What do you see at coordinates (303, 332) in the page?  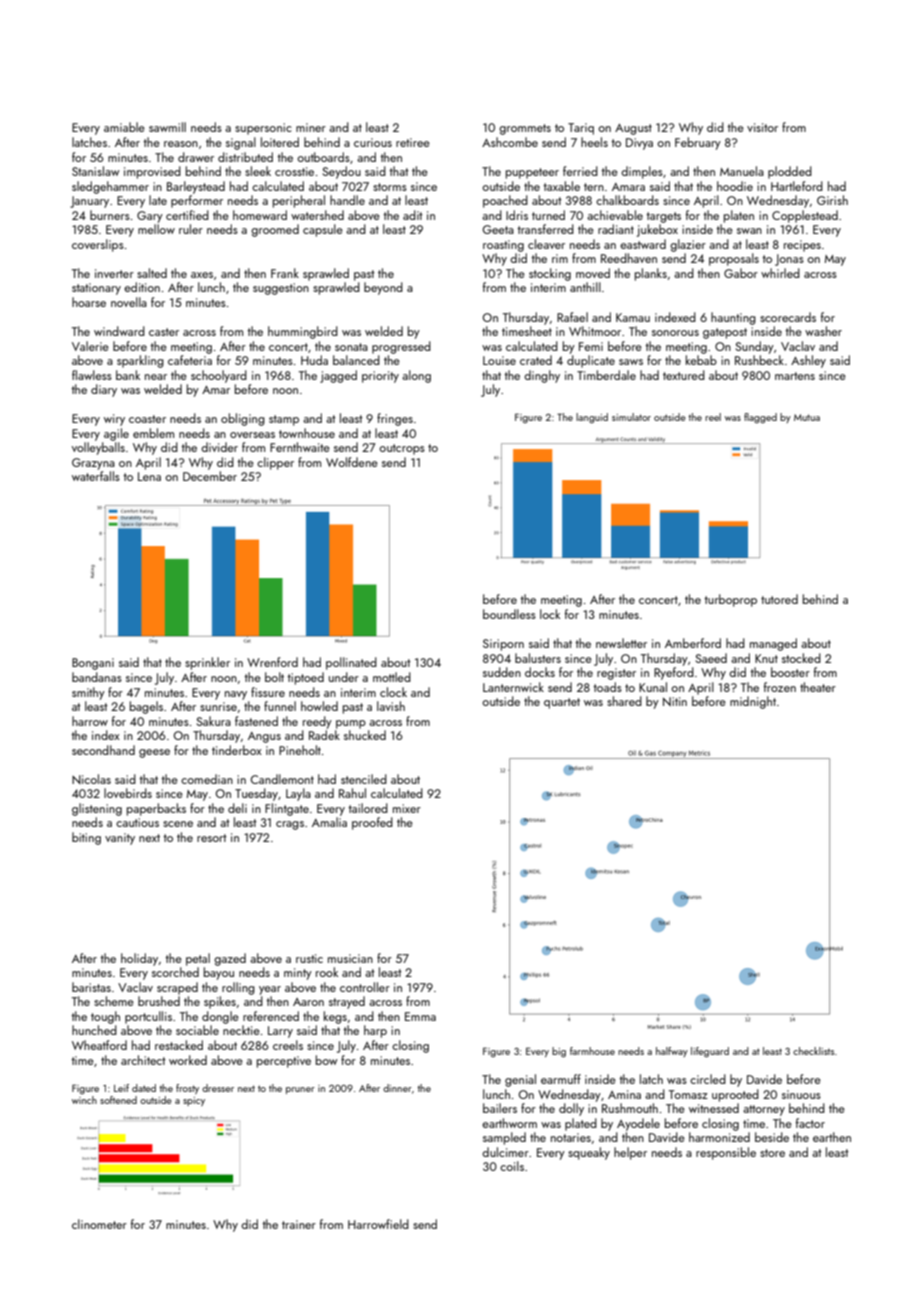 I see `hummingbird` at bounding box center [303, 332].
